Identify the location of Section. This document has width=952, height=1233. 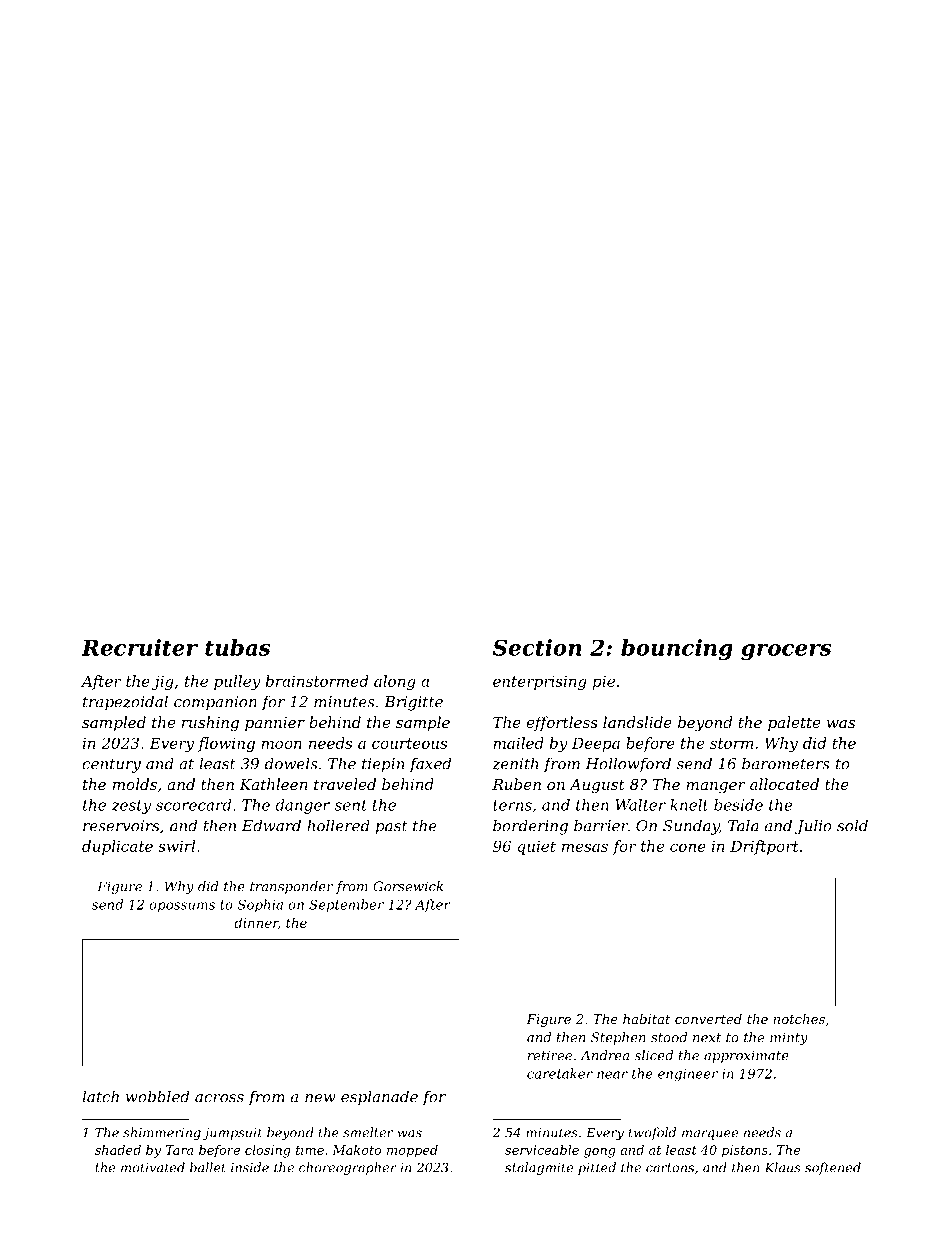
(537, 647).
